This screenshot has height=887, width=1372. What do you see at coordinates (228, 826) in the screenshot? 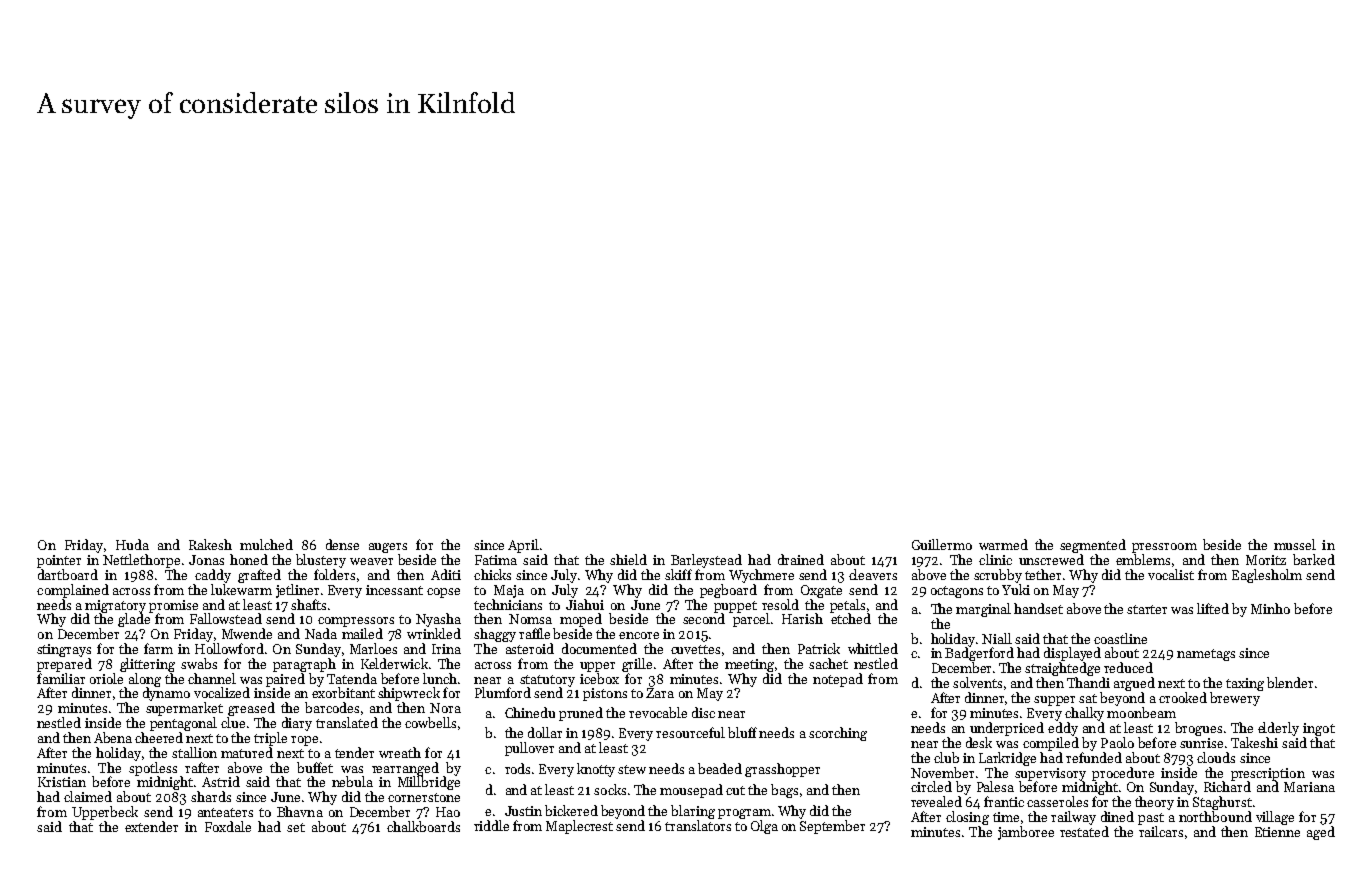
I see `Foxdale` at bounding box center [228, 826].
